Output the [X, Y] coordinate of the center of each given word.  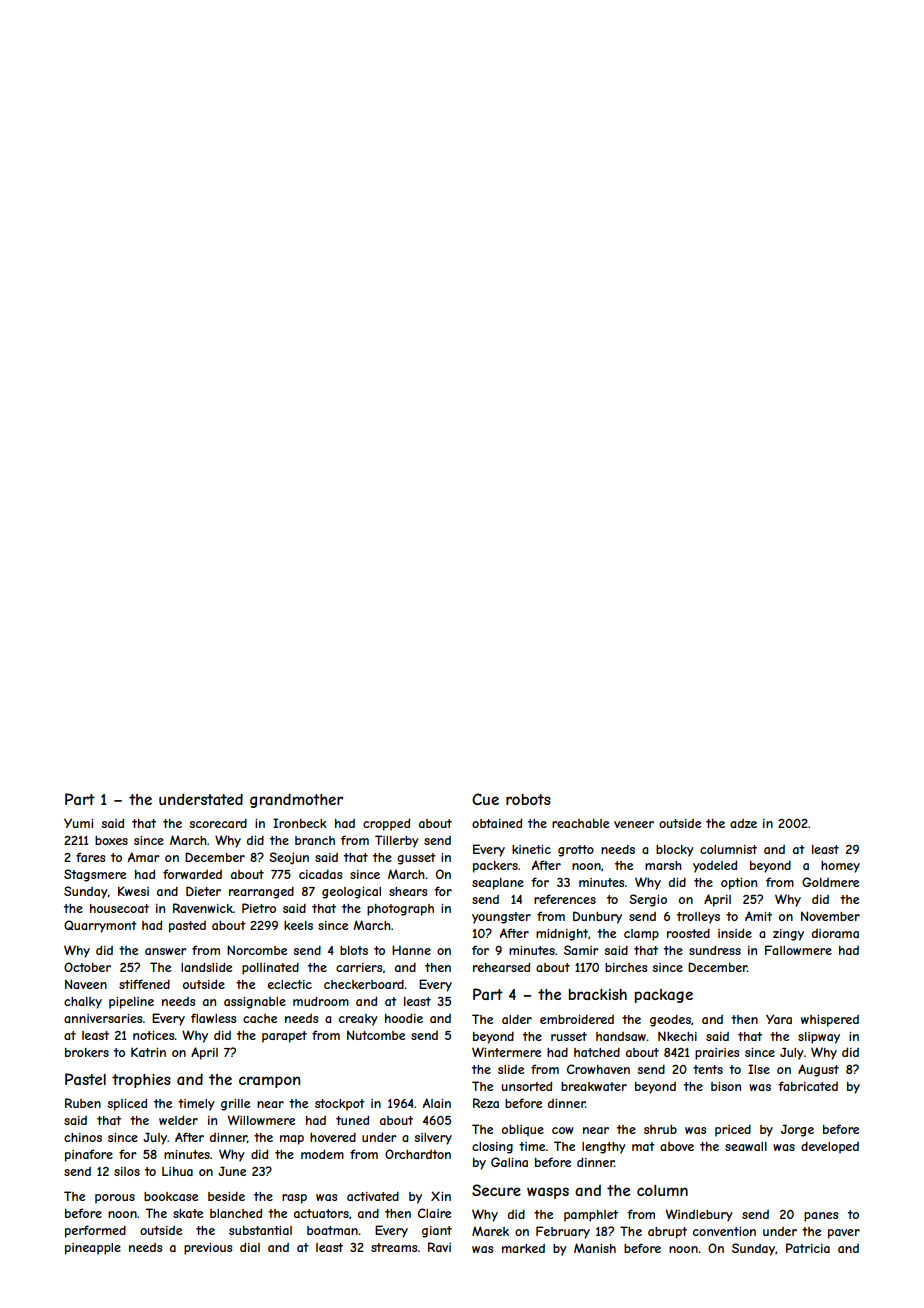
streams [394, 1247]
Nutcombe [376, 1035]
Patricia [808, 1248]
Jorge [797, 1130]
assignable [255, 1003]
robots [528, 799]
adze [743, 823]
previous [208, 1249]
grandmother [296, 800]
